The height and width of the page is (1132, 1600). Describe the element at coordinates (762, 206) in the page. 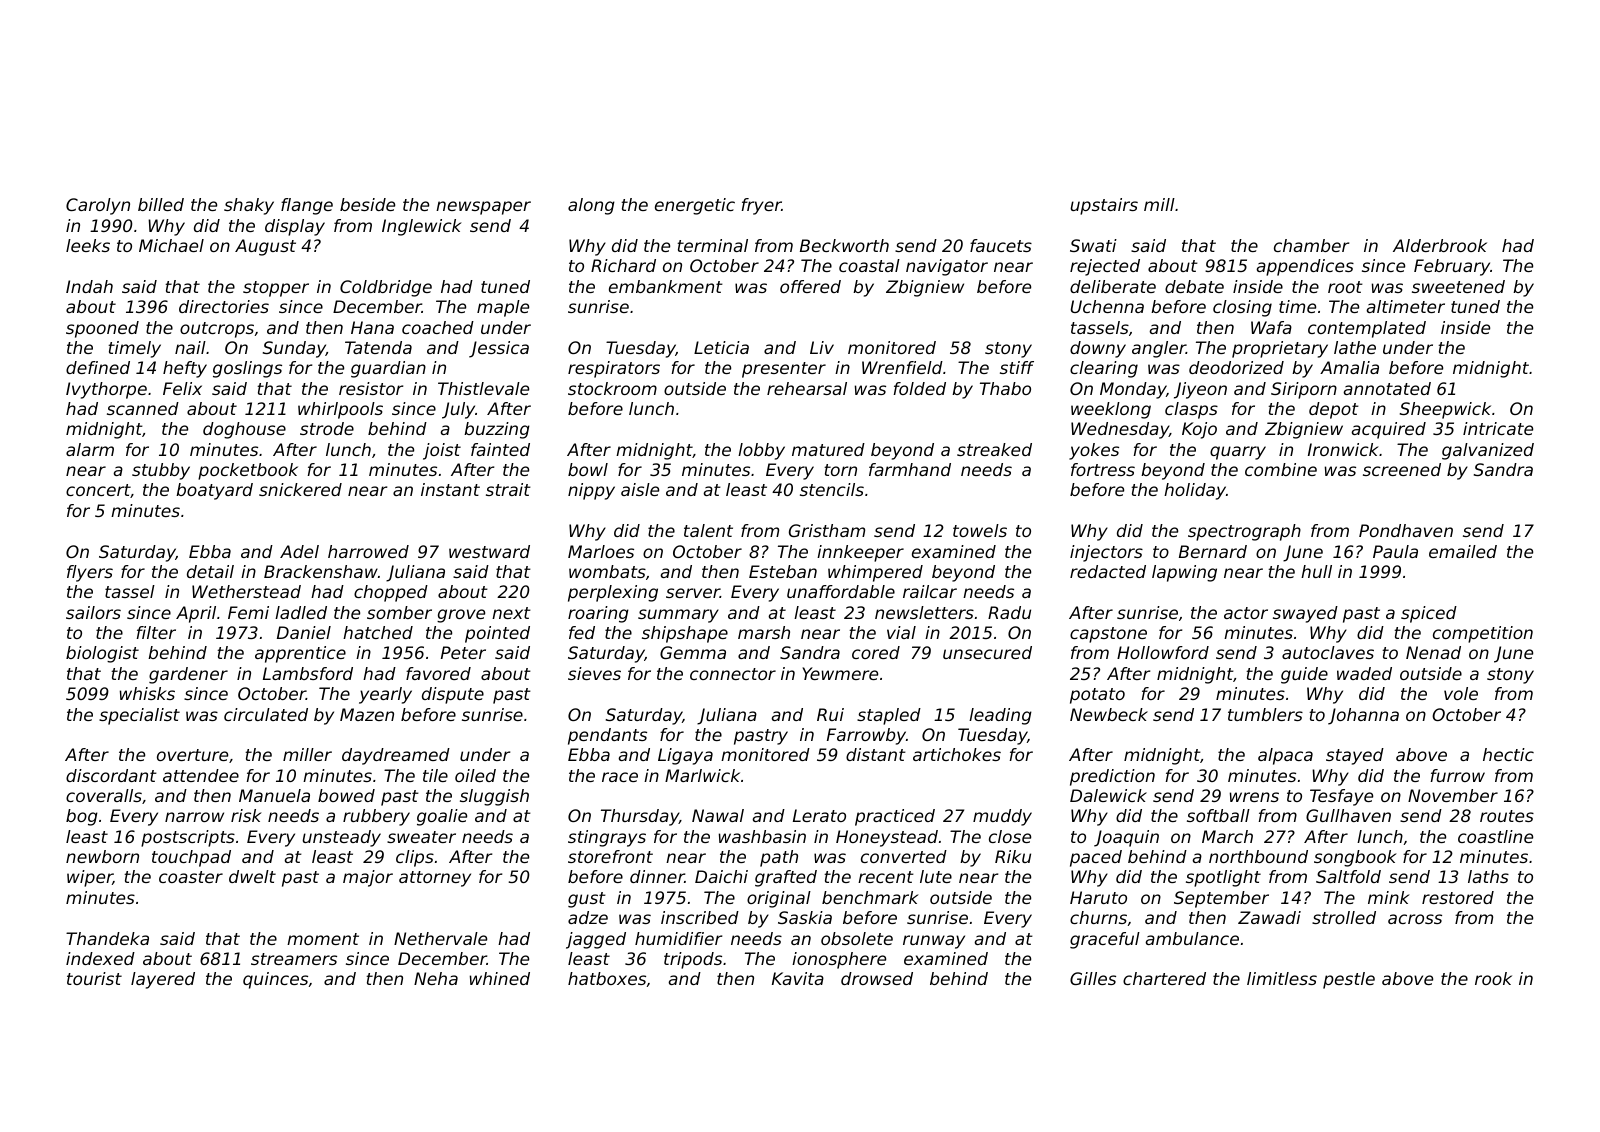

I see `fryer` at that location.
